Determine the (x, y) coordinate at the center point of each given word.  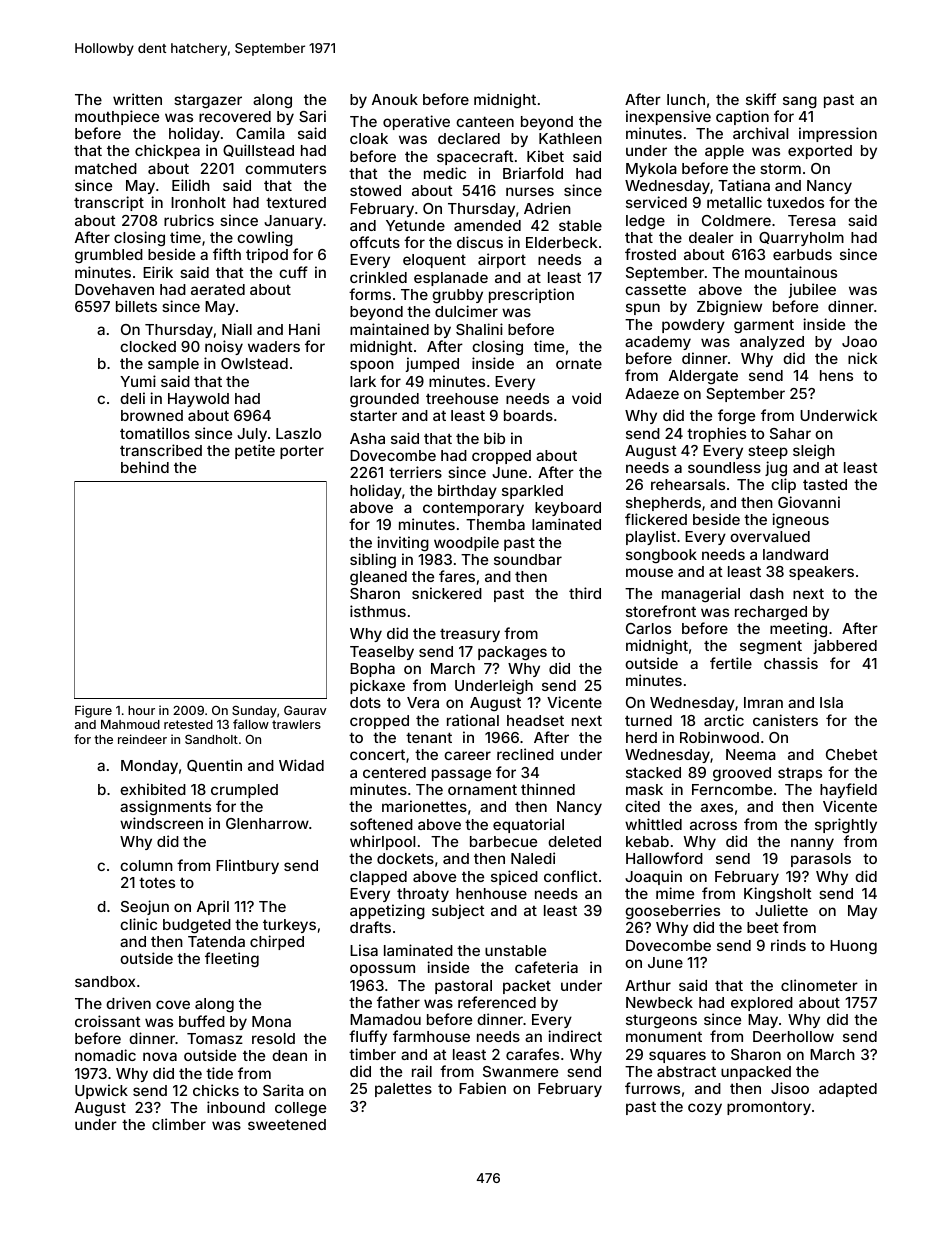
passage (461, 775)
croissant (108, 1021)
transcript (109, 203)
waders (274, 346)
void (586, 398)
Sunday (254, 711)
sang (800, 102)
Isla (831, 702)
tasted (825, 484)
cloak (369, 138)
